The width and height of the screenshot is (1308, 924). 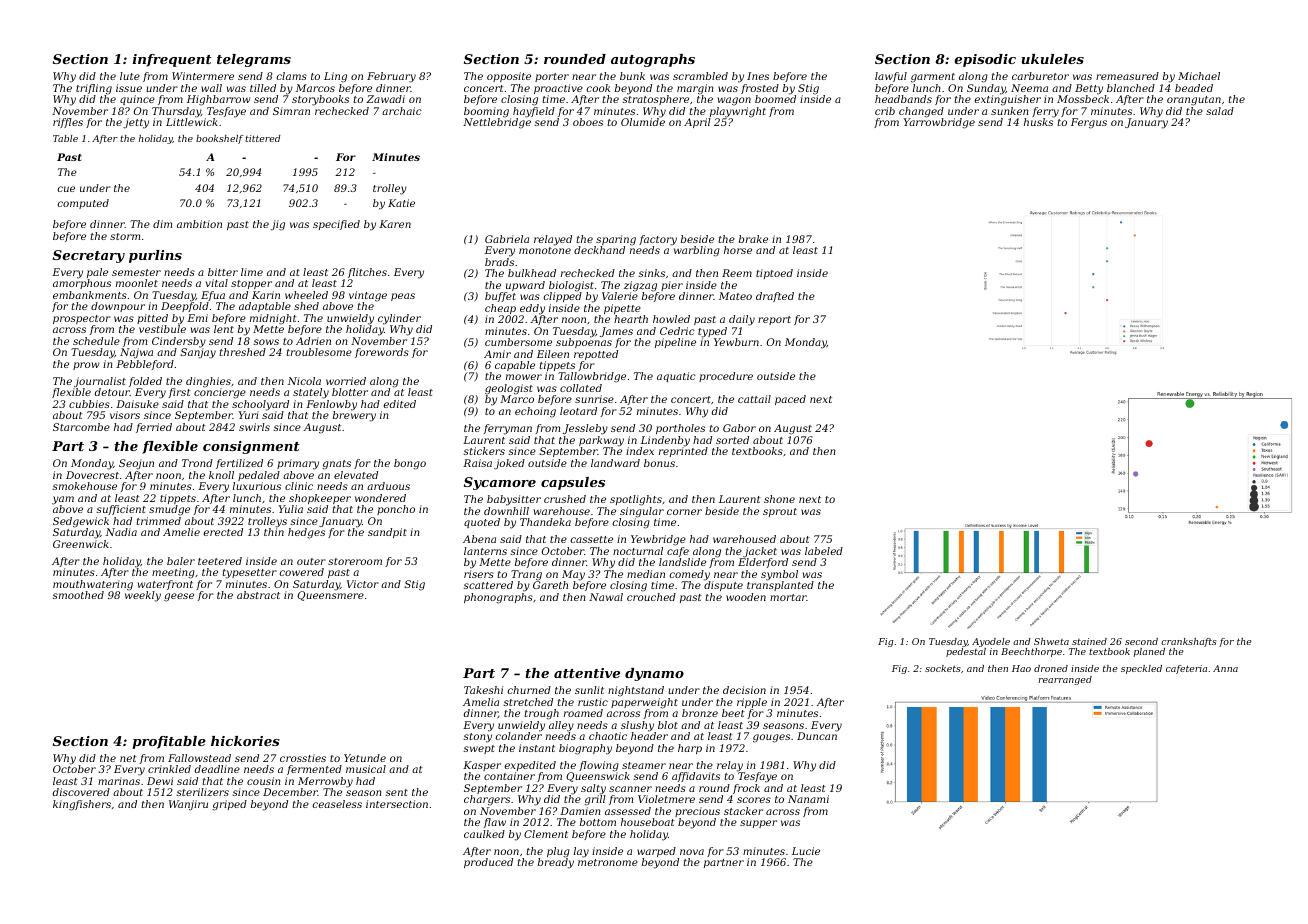 I want to click on infrequent, so click(x=172, y=60).
